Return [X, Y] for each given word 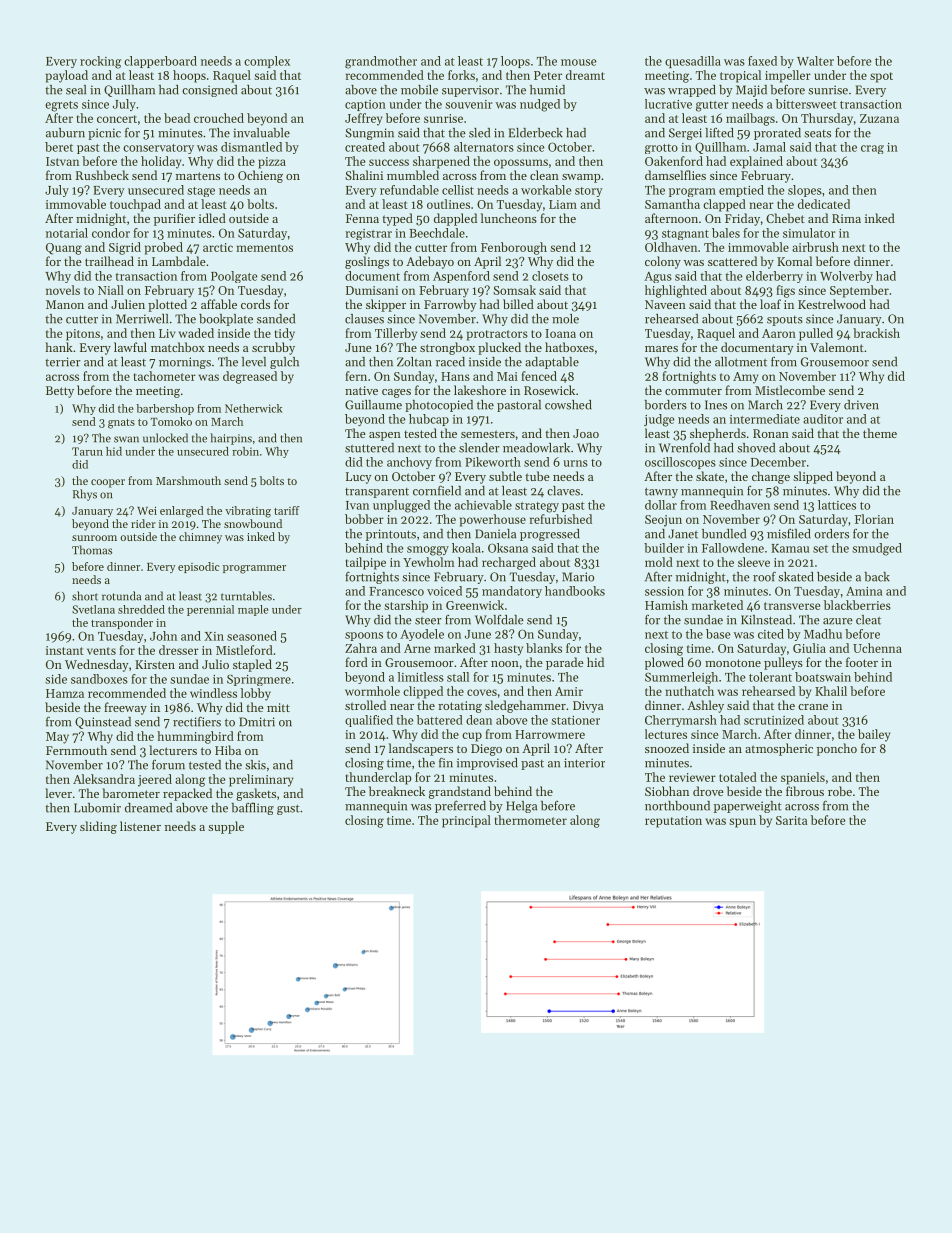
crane [813, 707]
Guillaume [373, 405]
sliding [98, 827]
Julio [215, 664]
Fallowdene [733, 548]
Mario [578, 577]
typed [397, 219]
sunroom [94, 538]
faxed [762, 61]
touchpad [135, 205]
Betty [60, 392]
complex [267, 62]
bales [726, 233]
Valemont [837, 347]
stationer [575, 720]
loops [515, 62]
